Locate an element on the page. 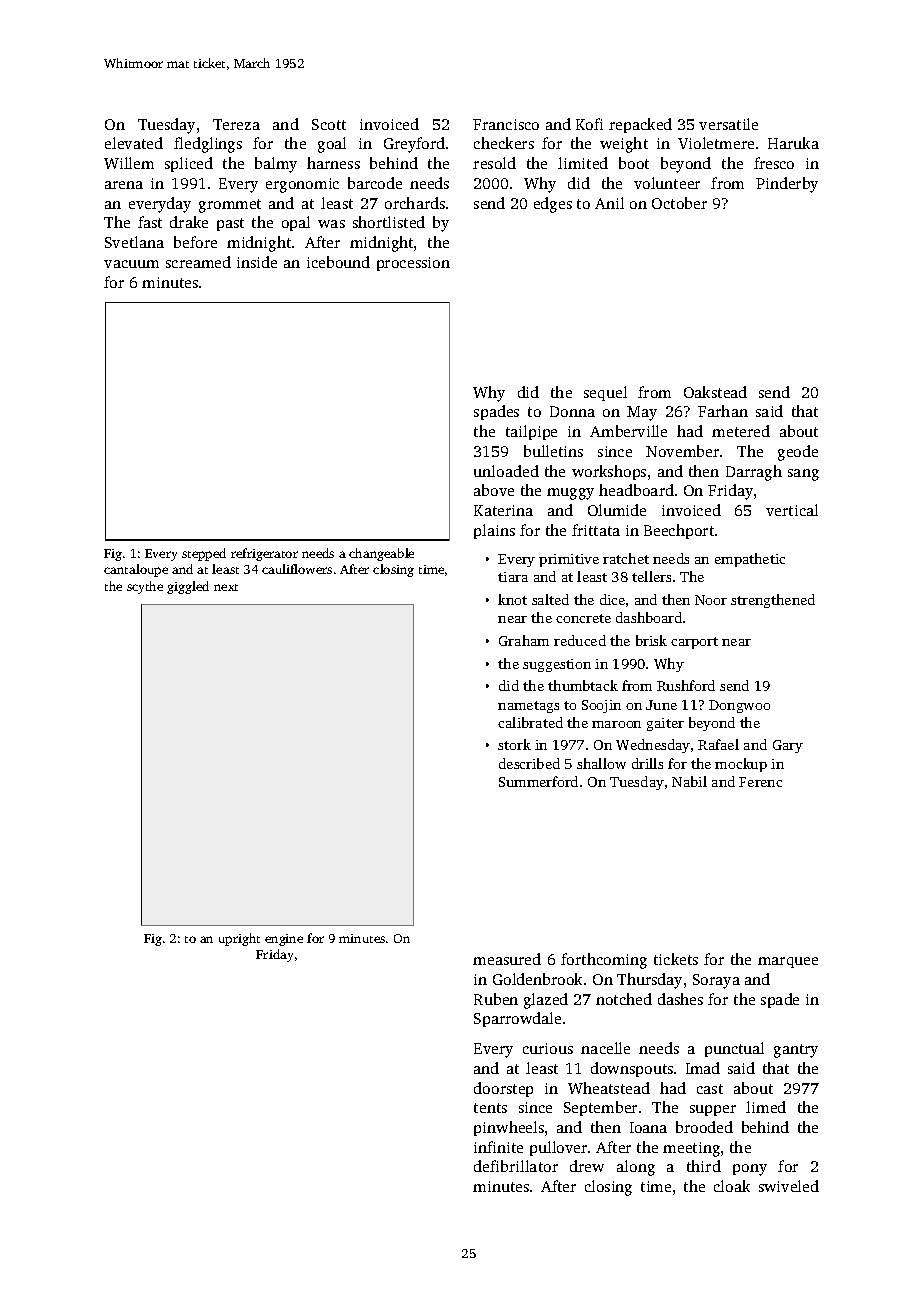 Image resolution: width=924 pixels, height=1308 pixels. upright is located at coordinates (239, 939).
